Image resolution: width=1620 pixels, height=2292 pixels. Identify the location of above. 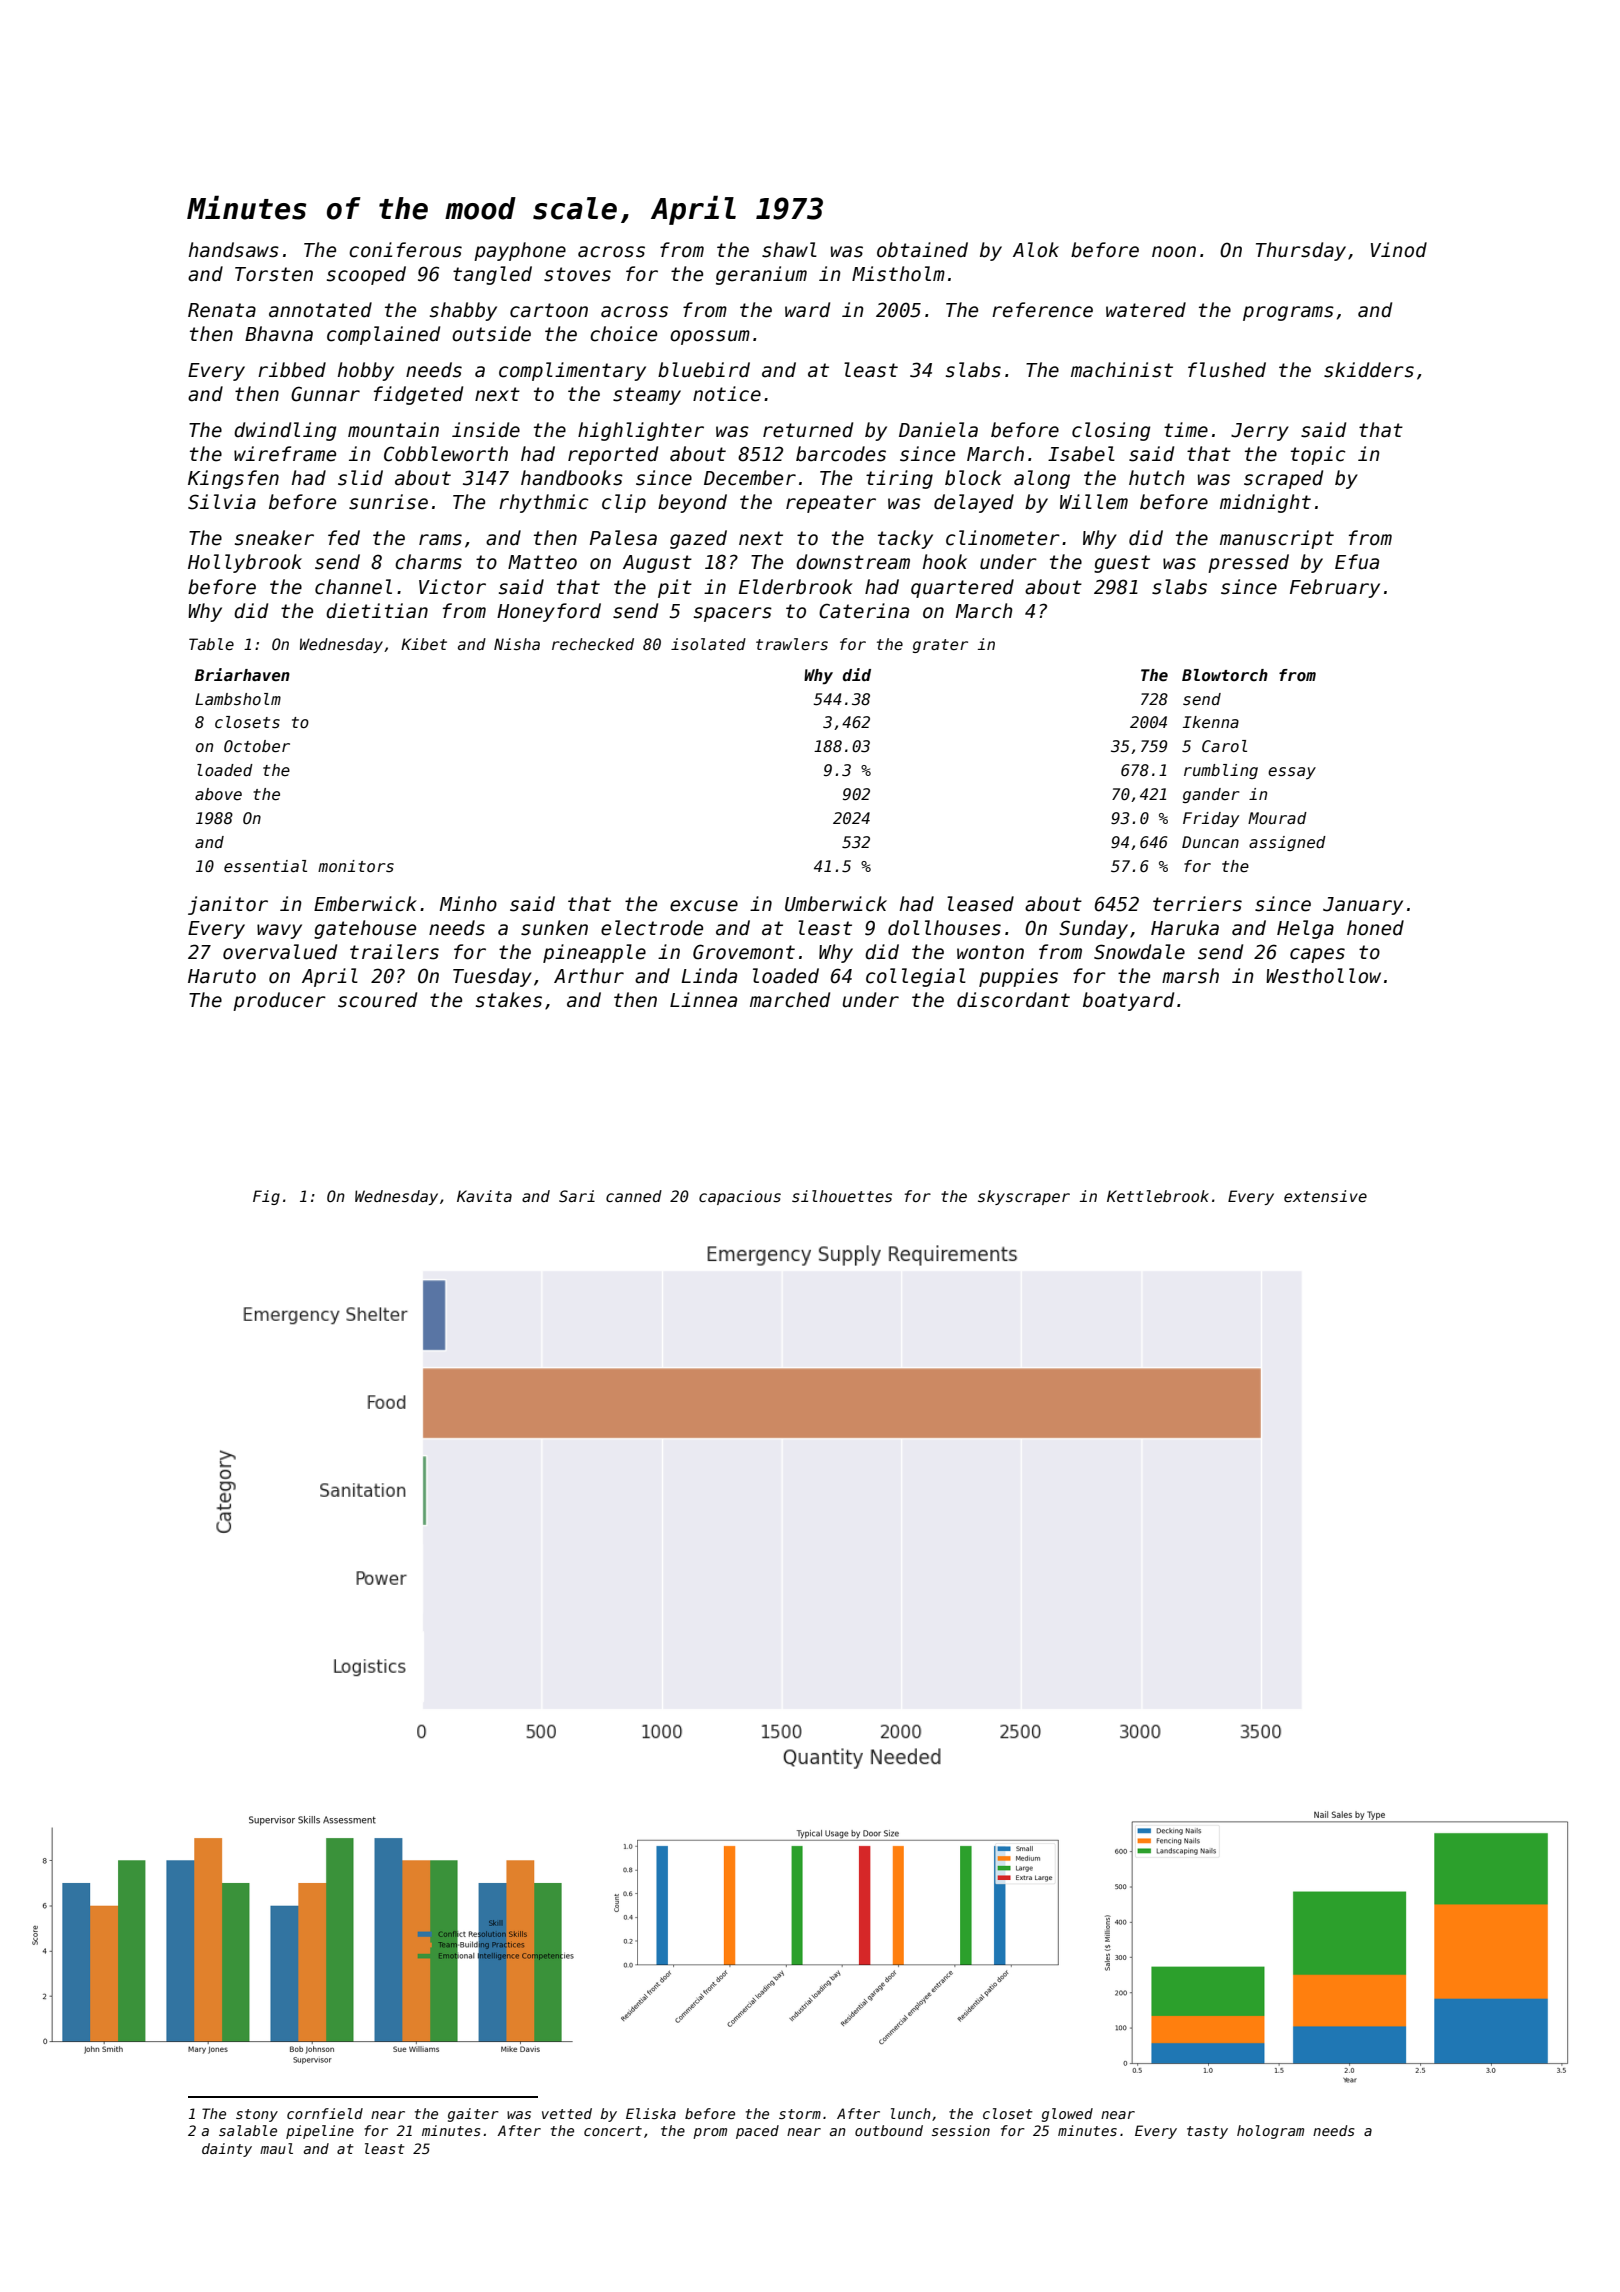
(218, 794).
